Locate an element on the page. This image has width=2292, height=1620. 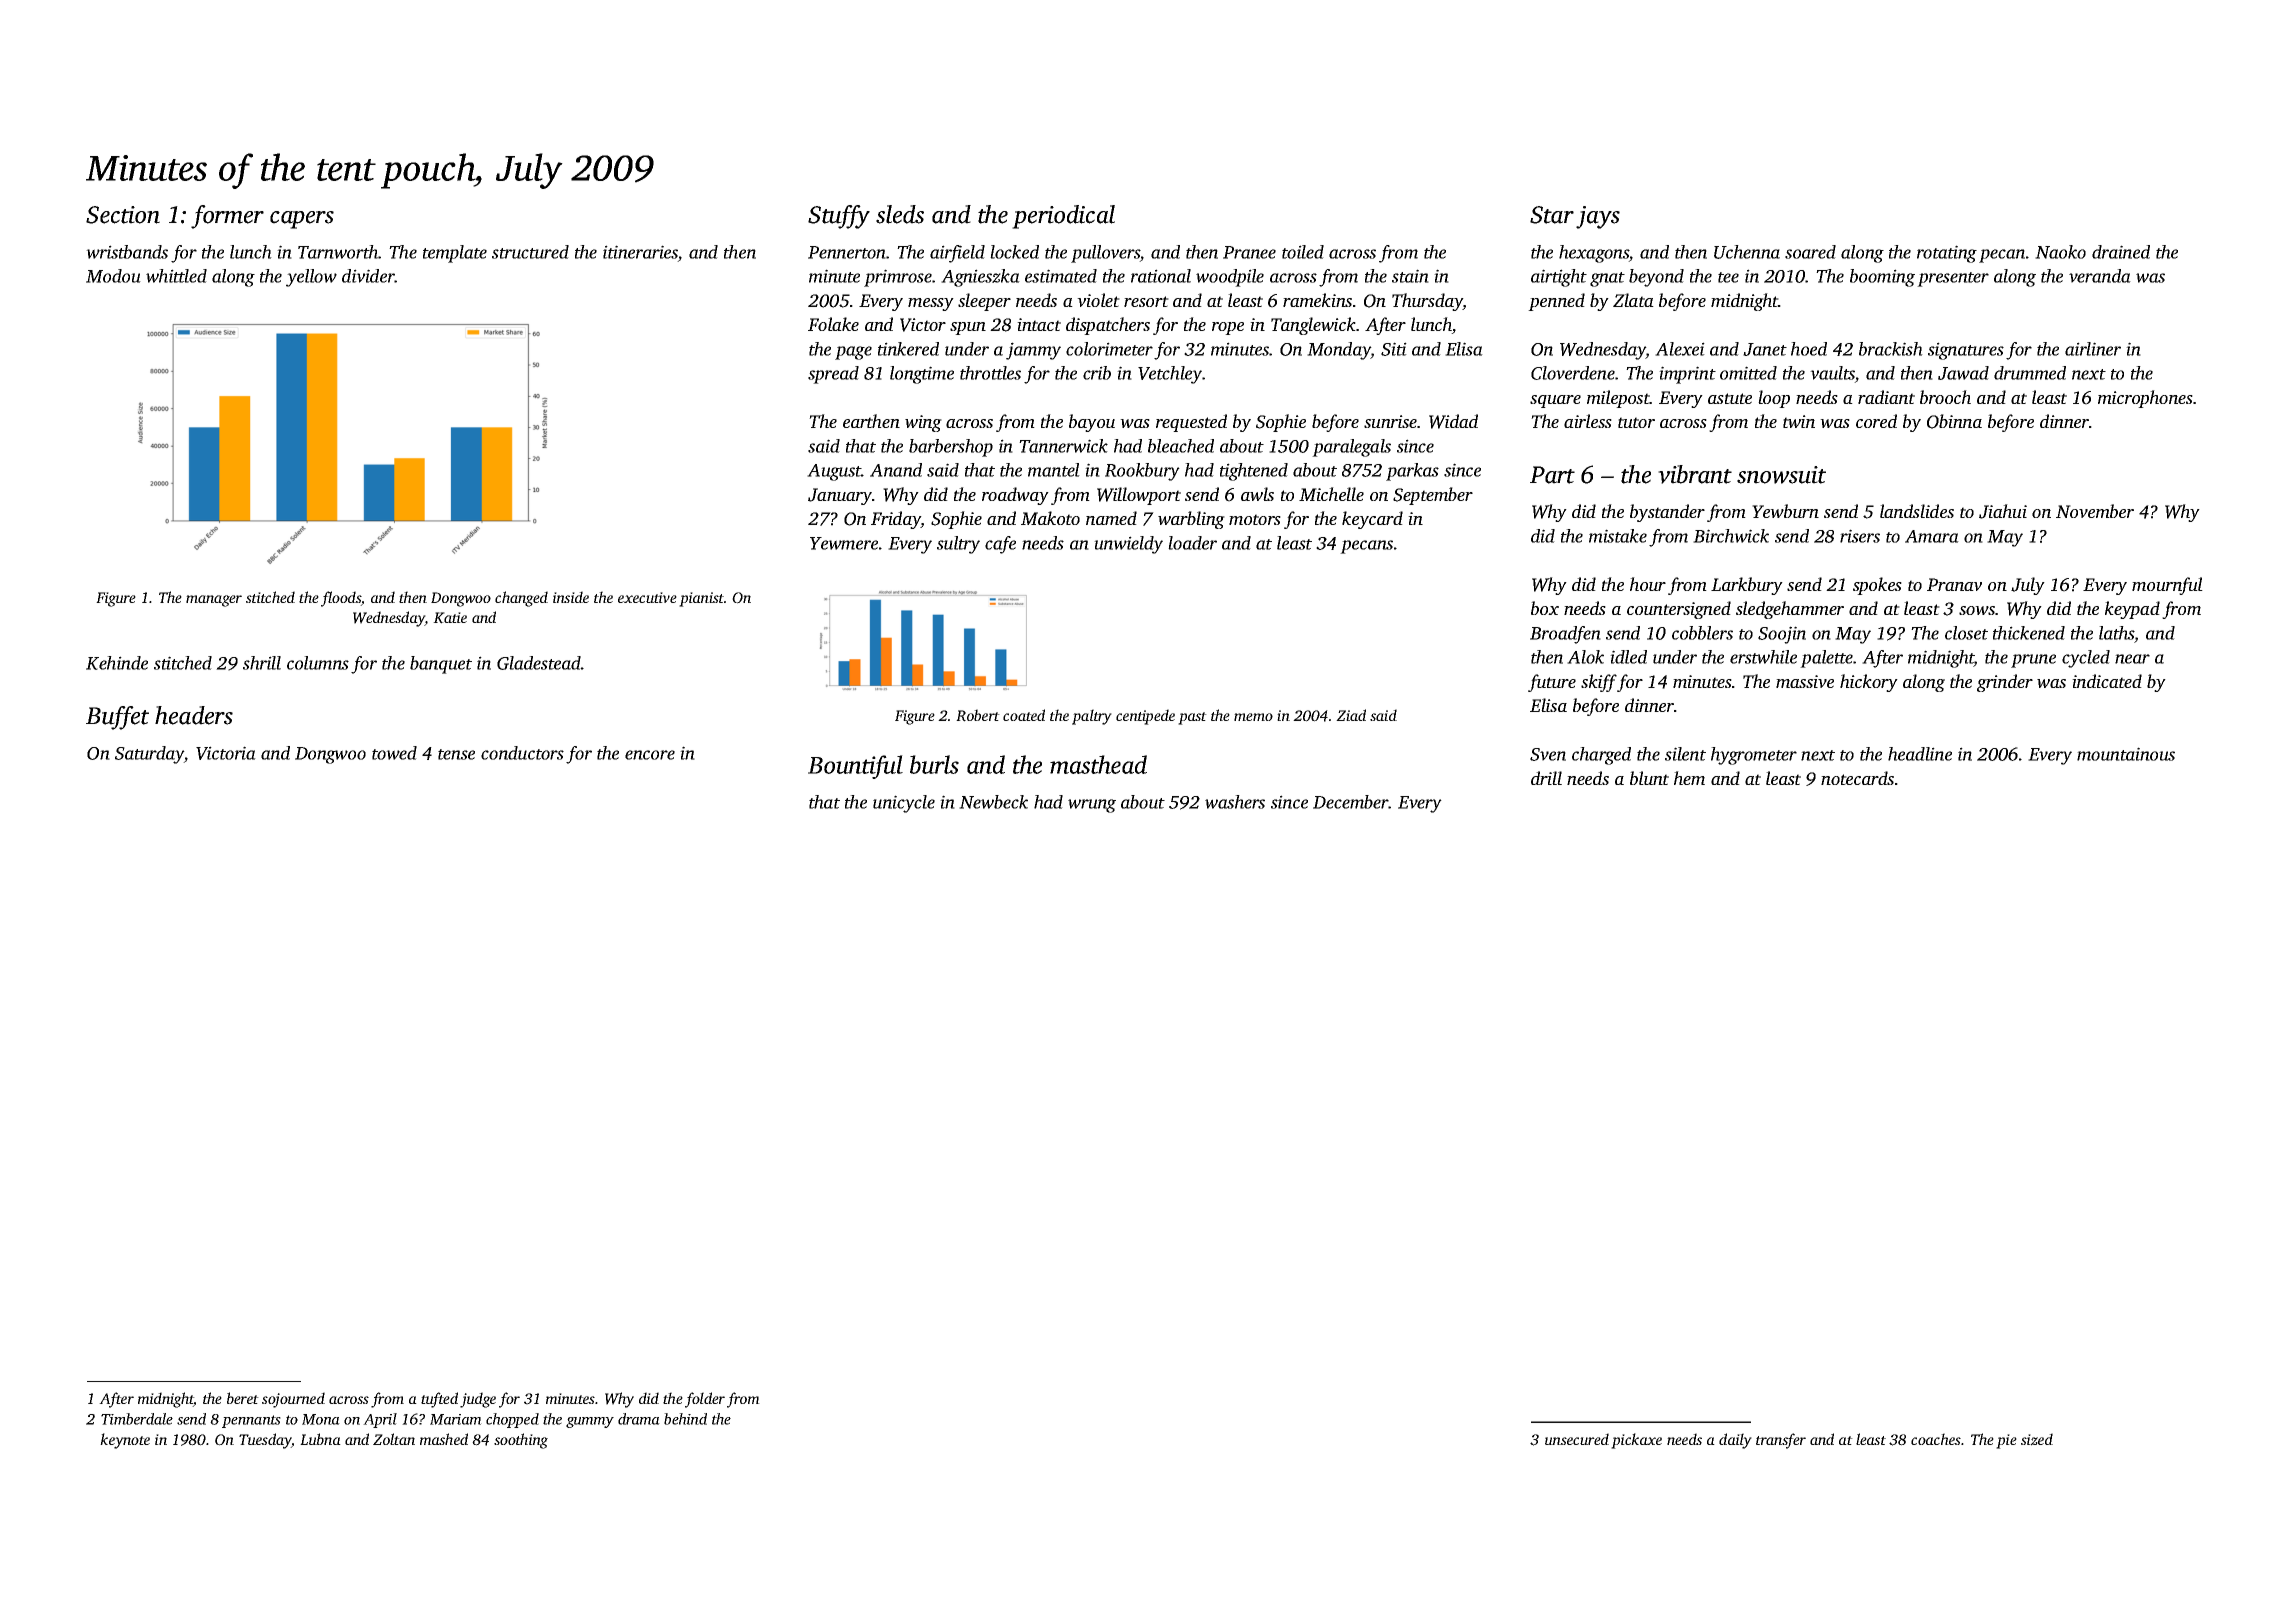
Stuffy is located at coordinates (839, 217).
